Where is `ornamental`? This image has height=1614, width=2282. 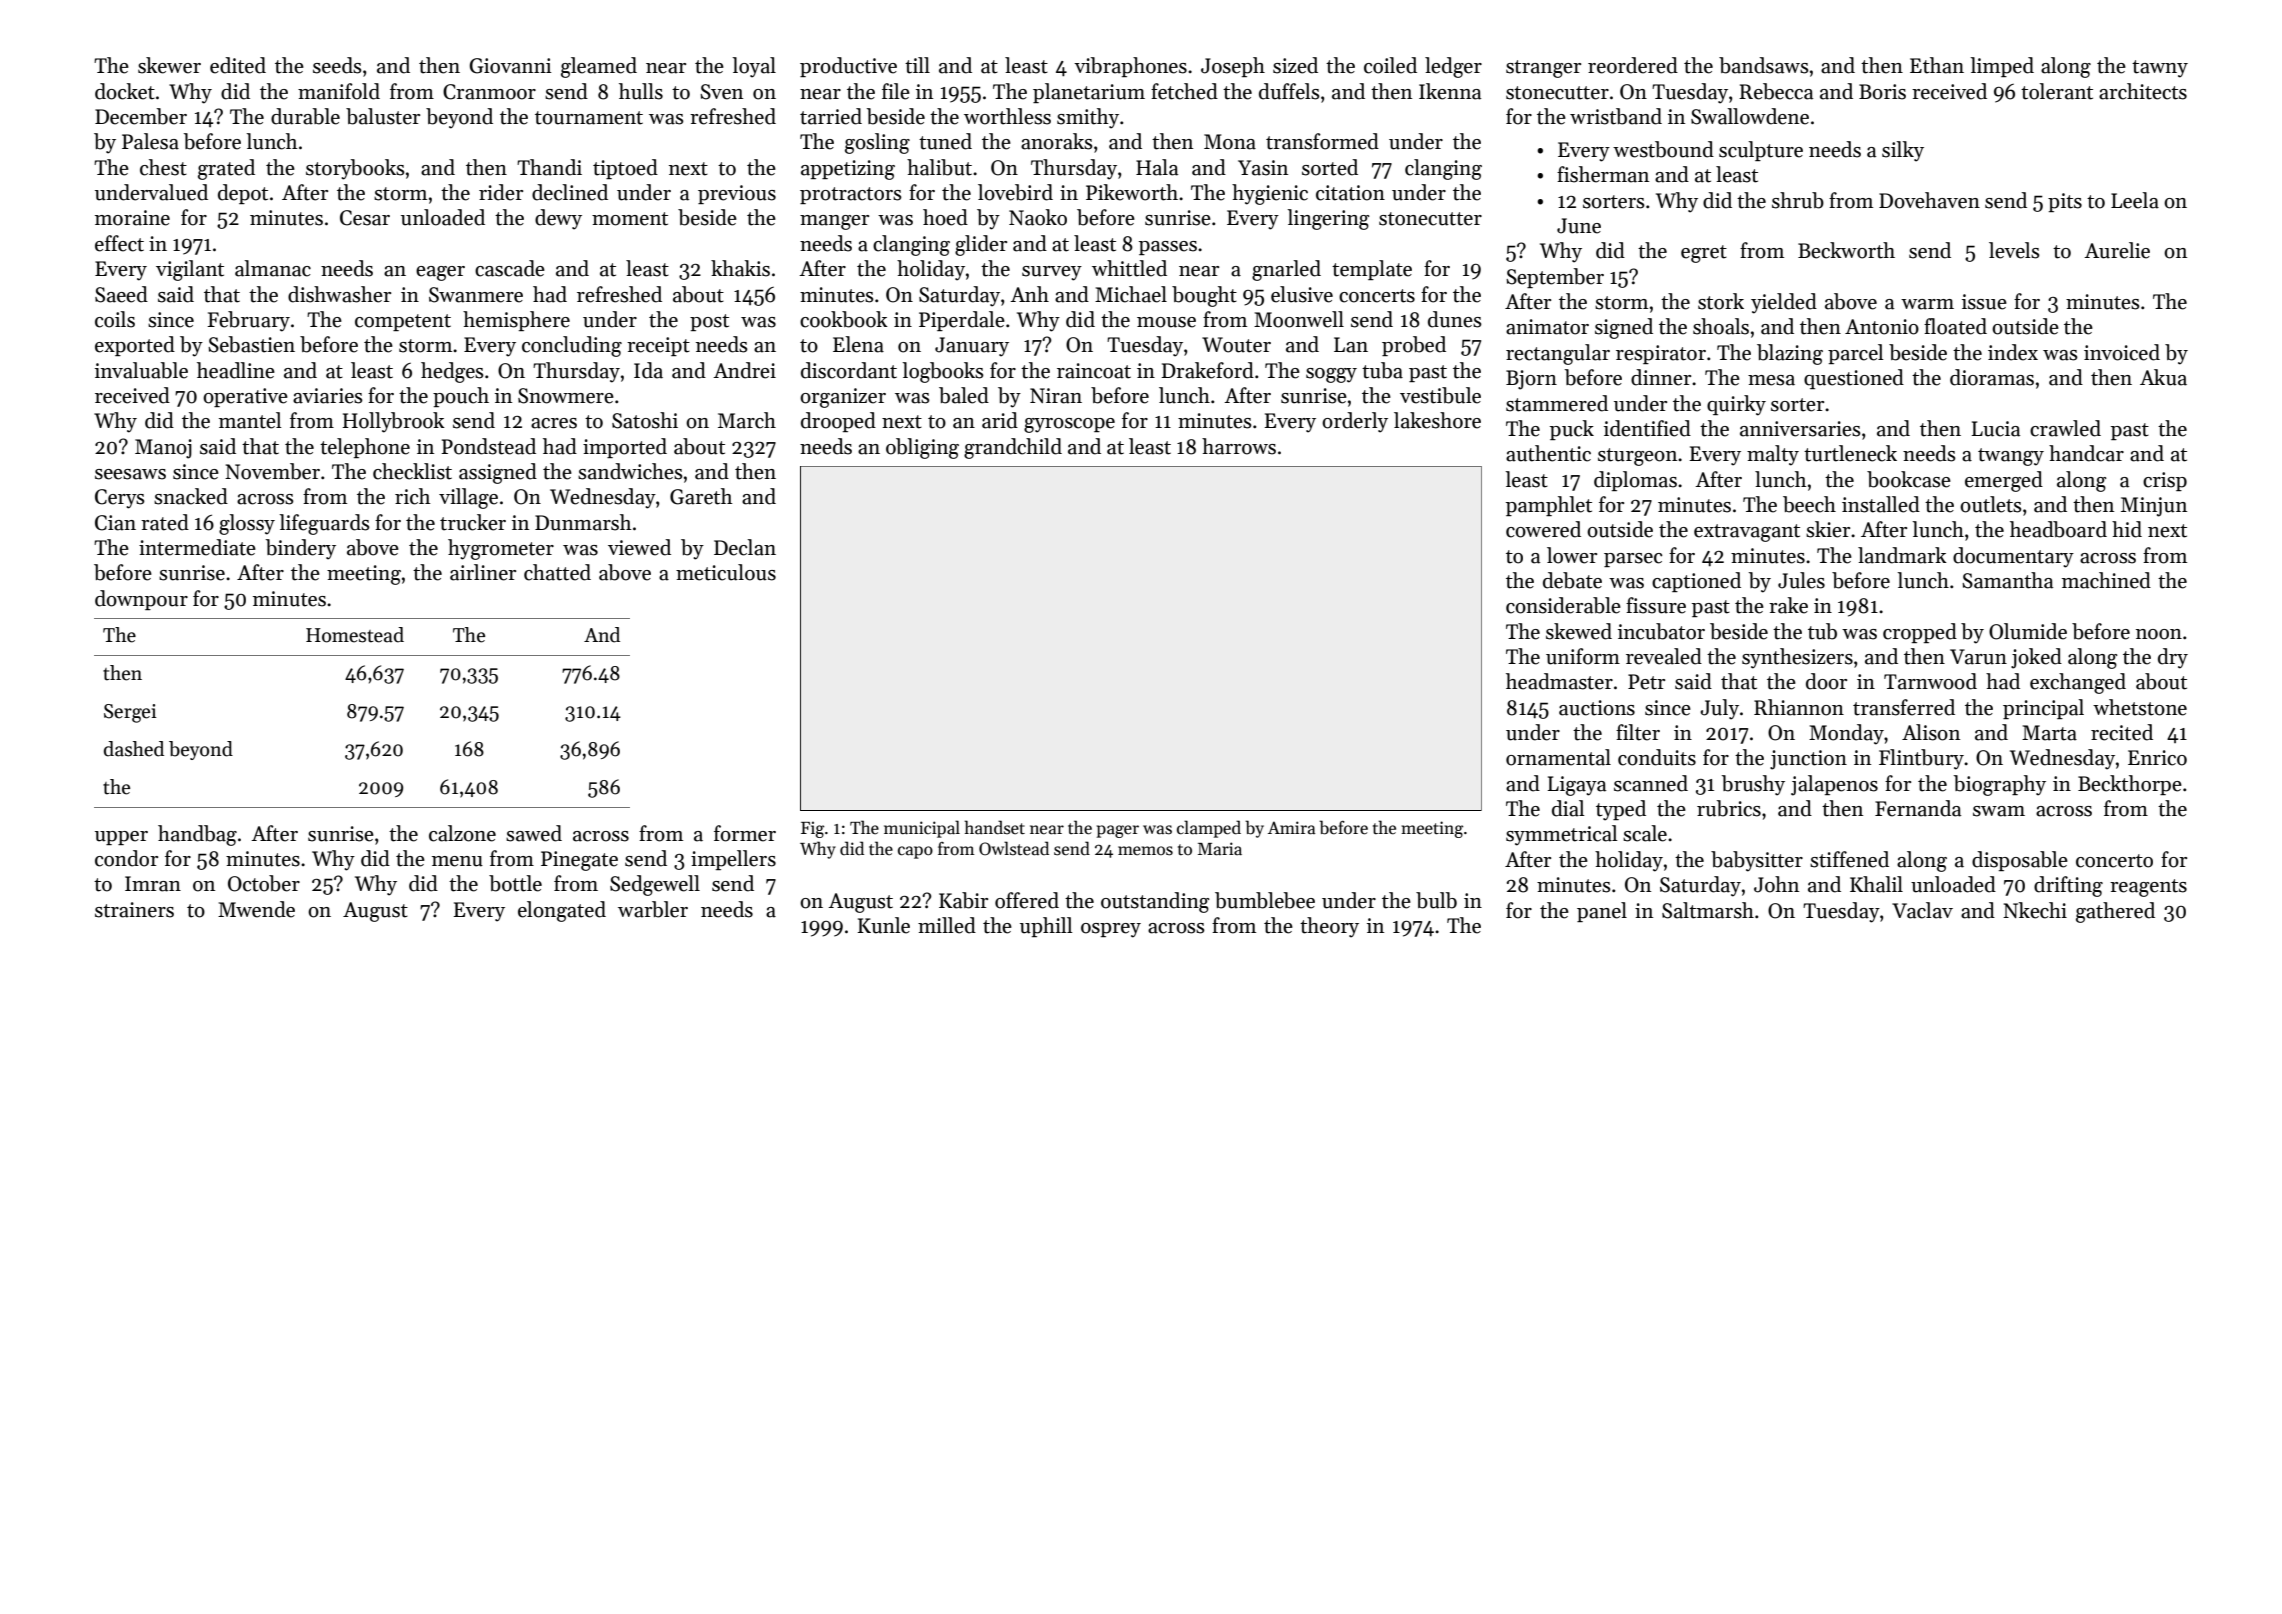
ornamental is located at coordinates (1558, 757).
